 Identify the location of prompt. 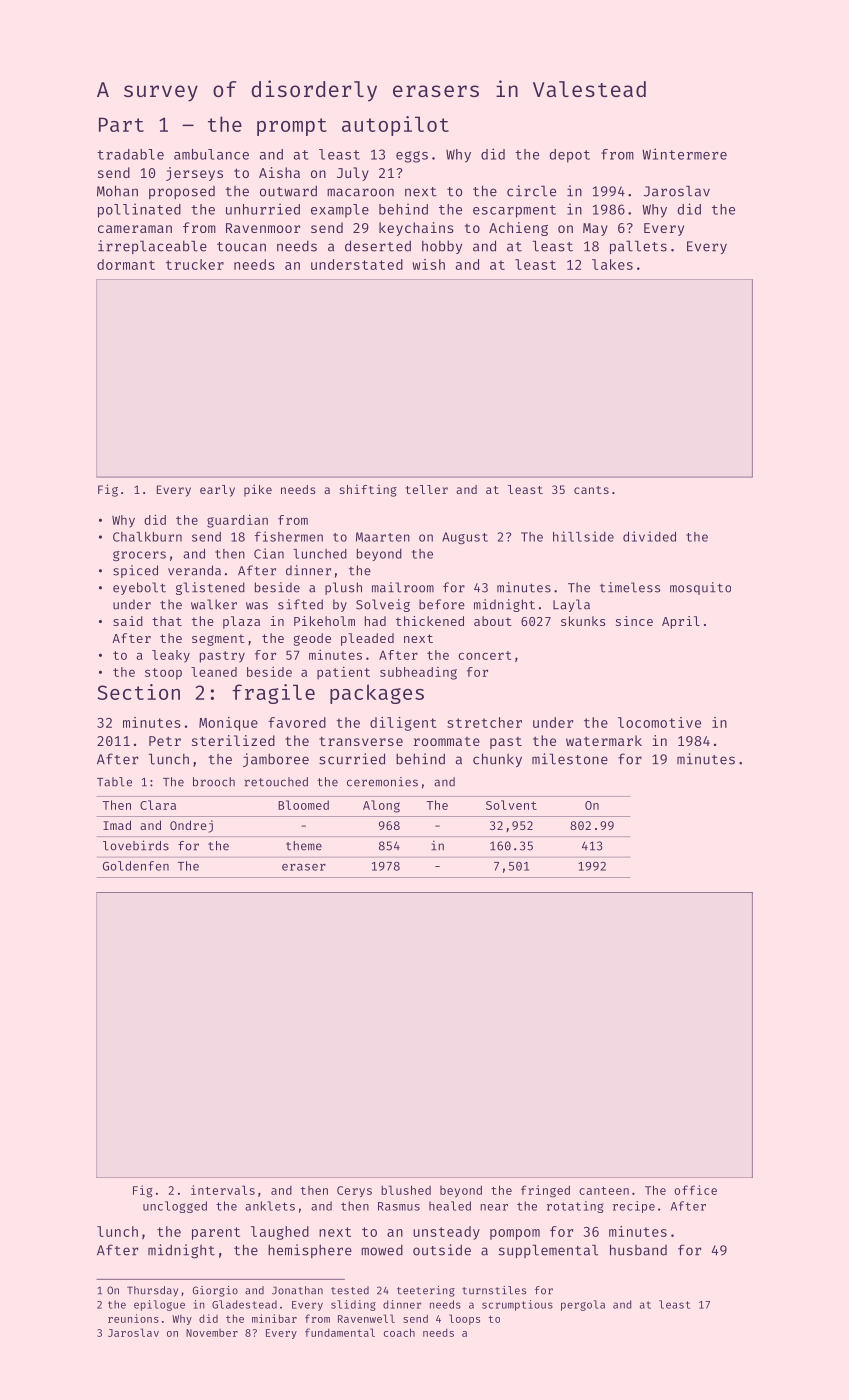
(292, 127).
